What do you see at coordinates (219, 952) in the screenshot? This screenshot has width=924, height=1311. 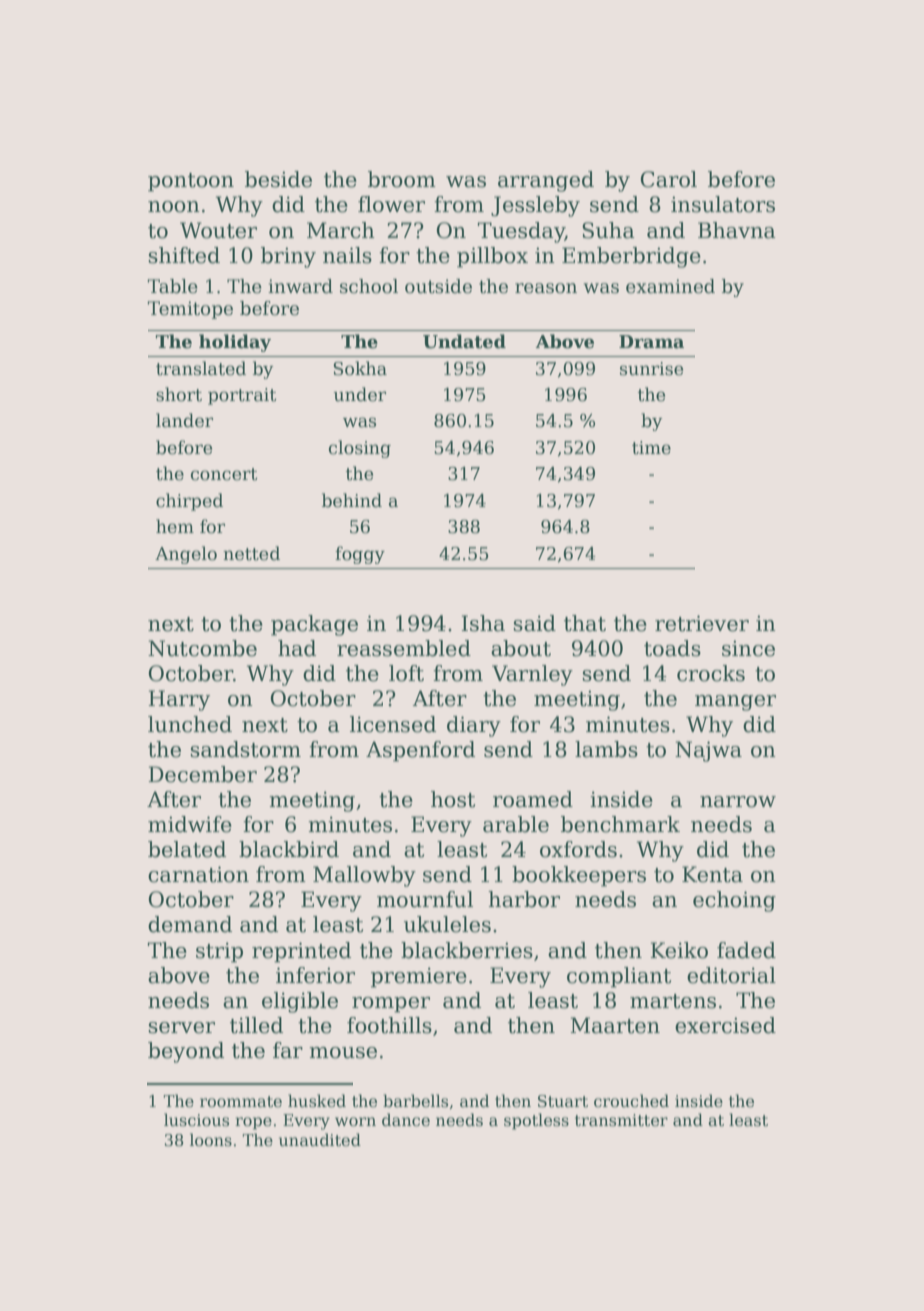 I see `strip` at bounding box center [219, 952].
